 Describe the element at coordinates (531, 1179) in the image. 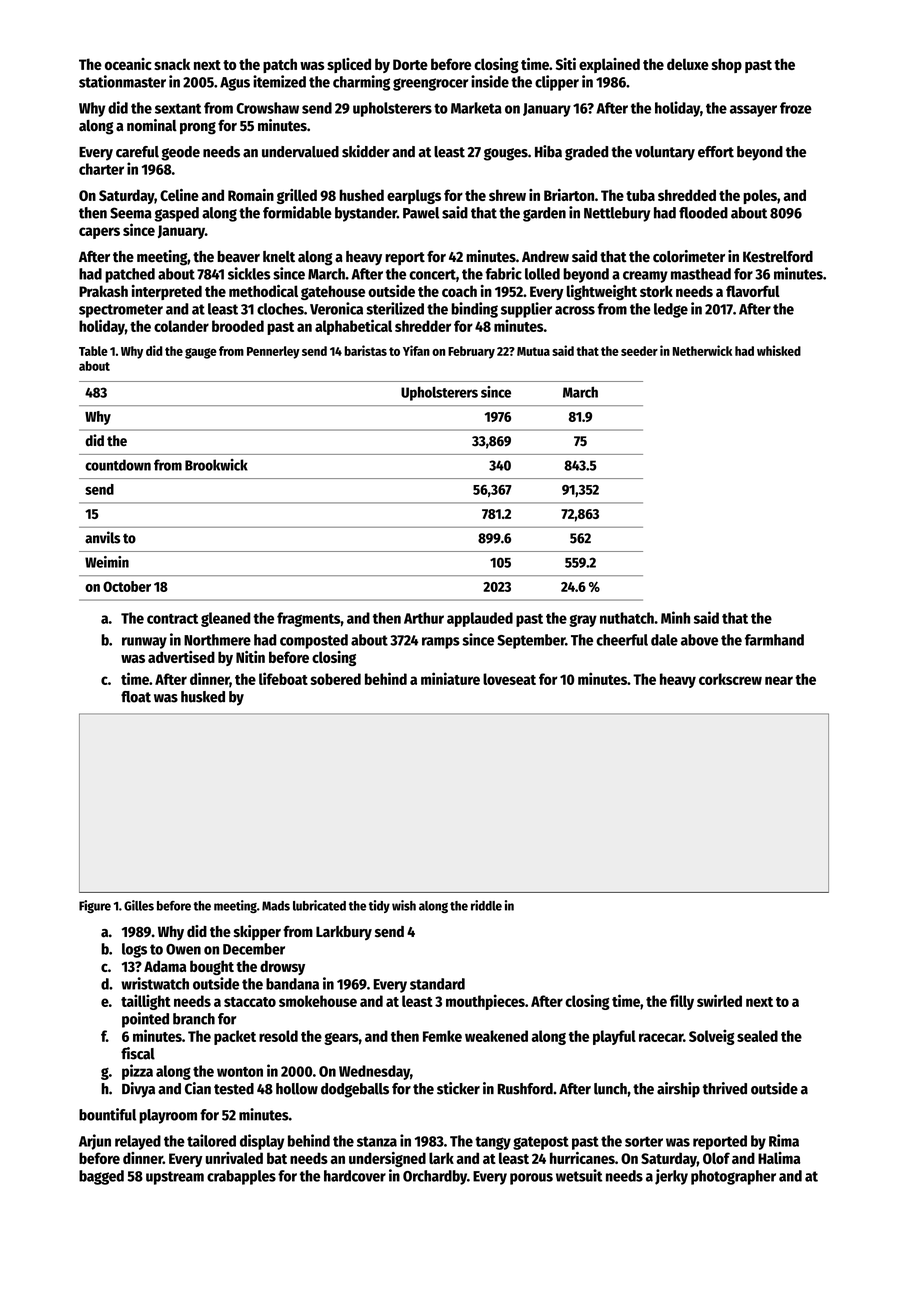

I see `porous` at that location.
